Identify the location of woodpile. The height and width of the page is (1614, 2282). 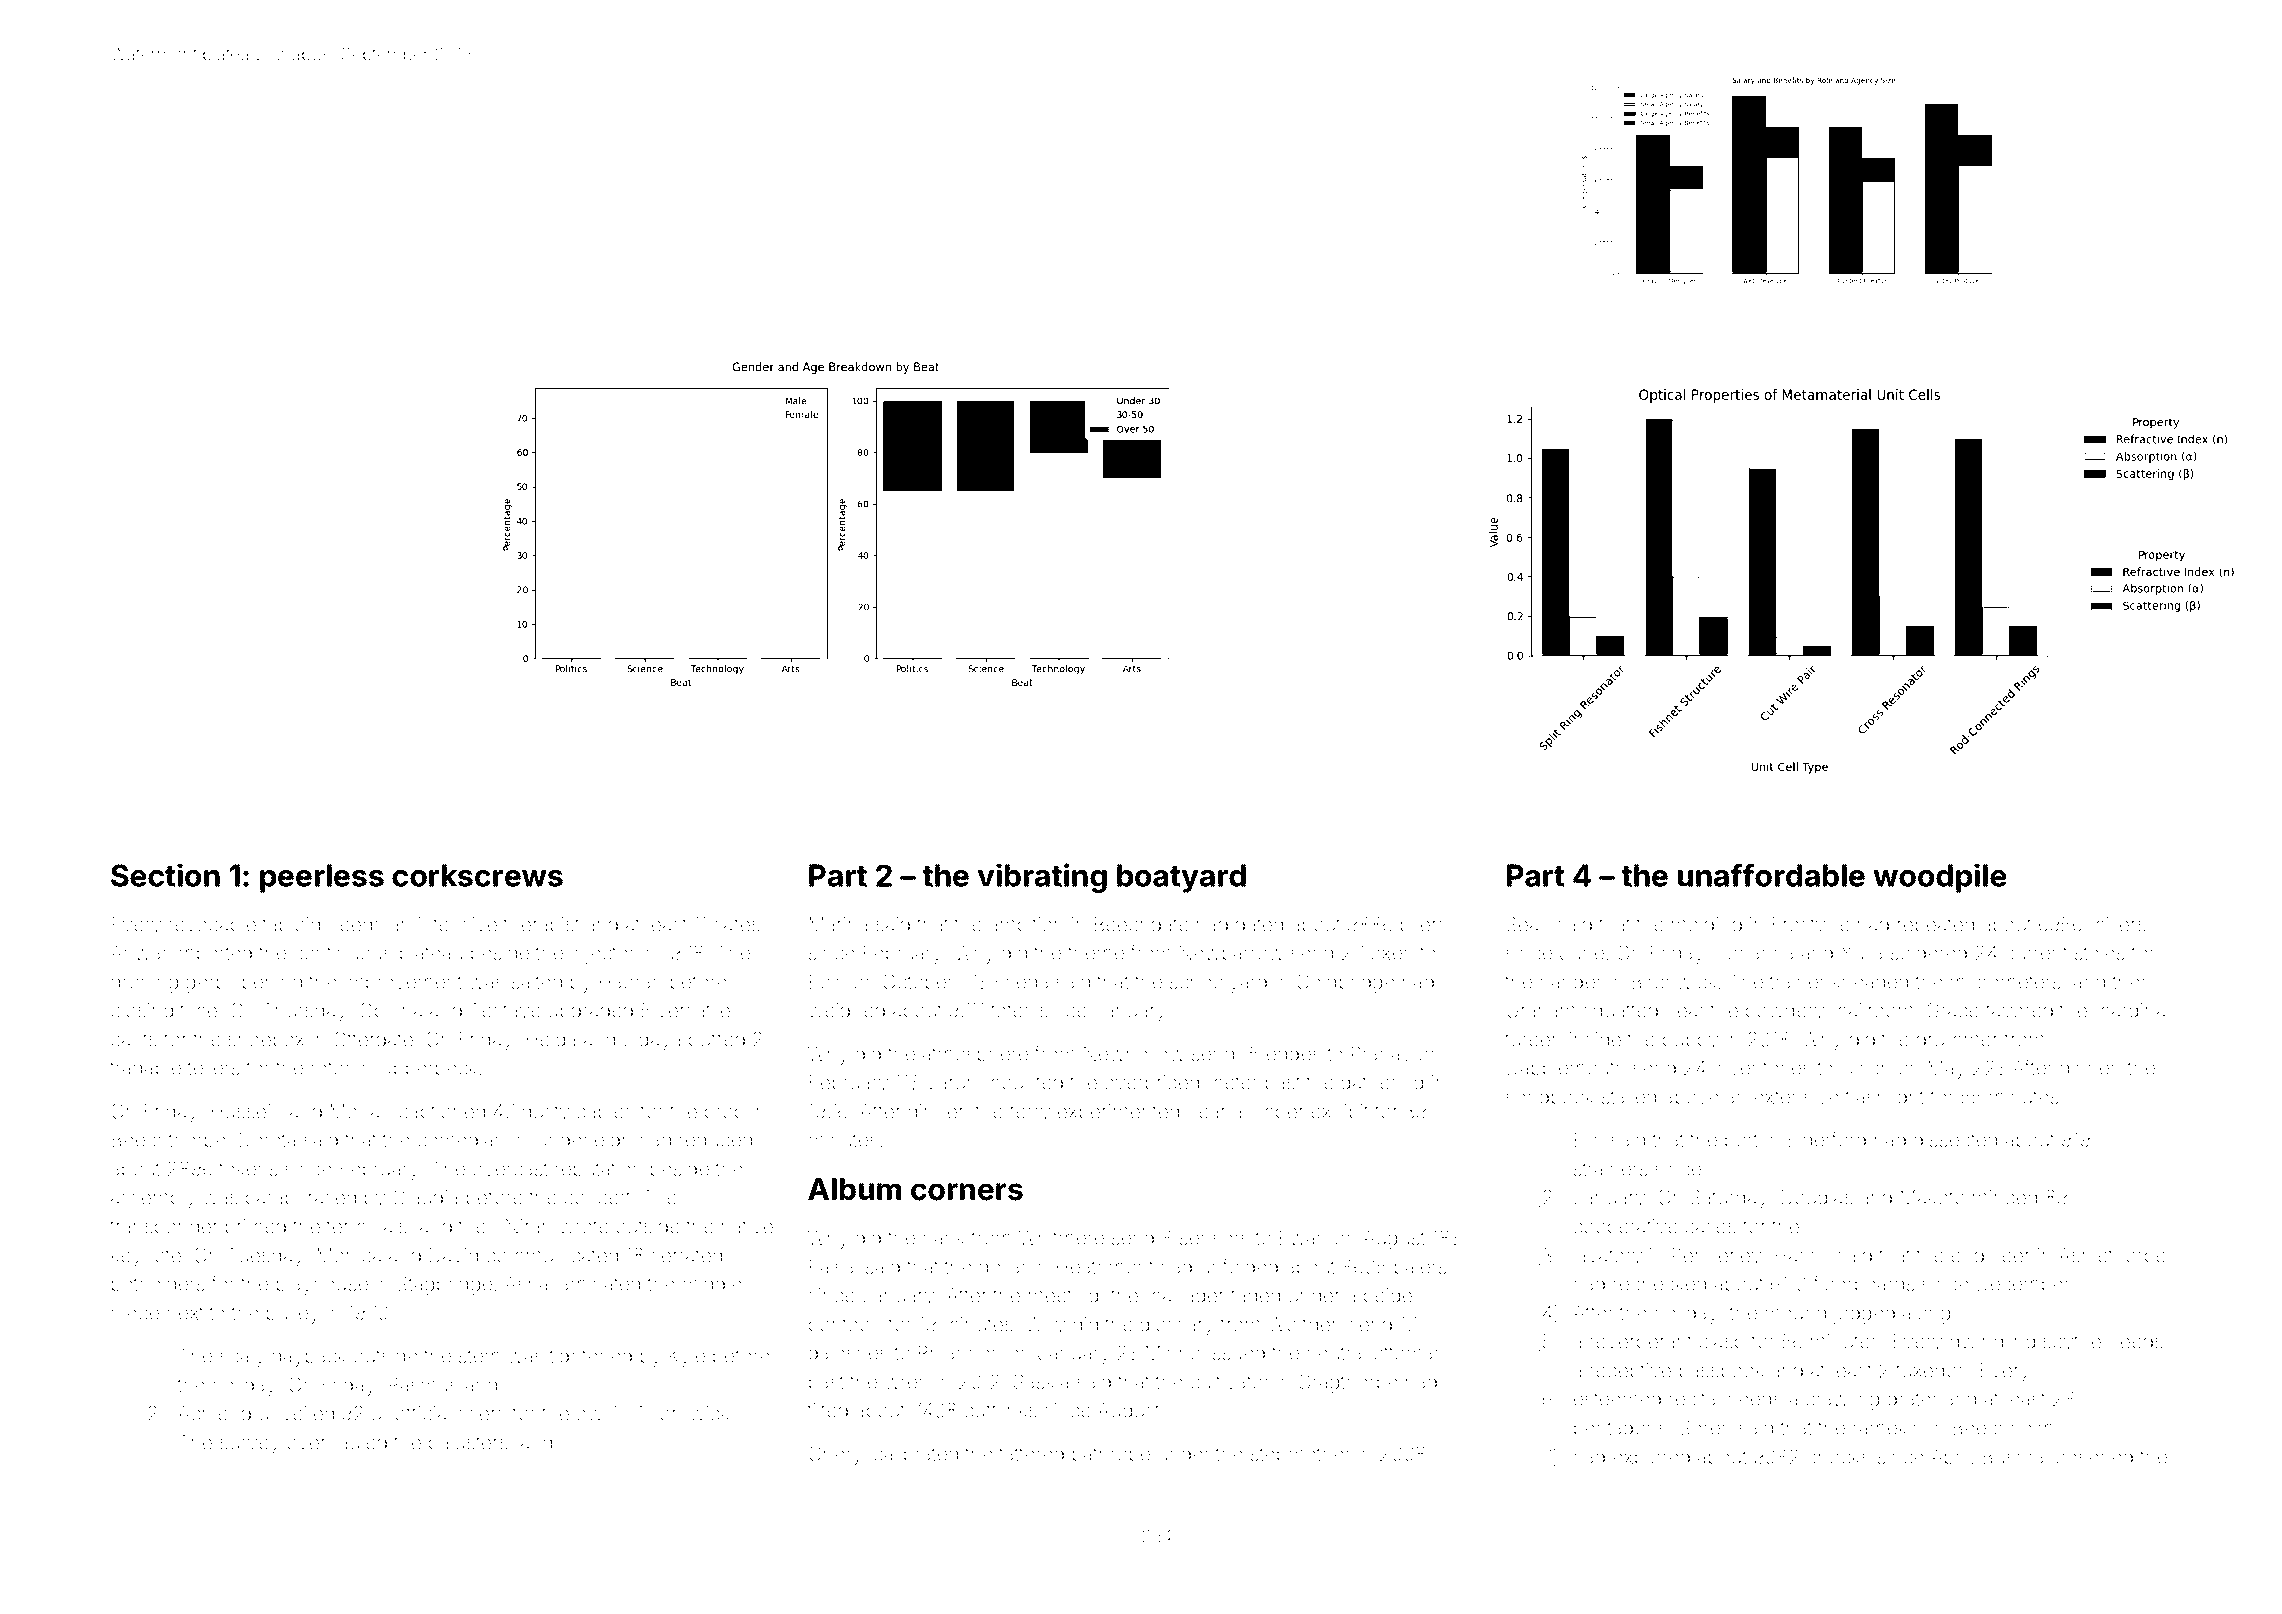
(1939, 878).
